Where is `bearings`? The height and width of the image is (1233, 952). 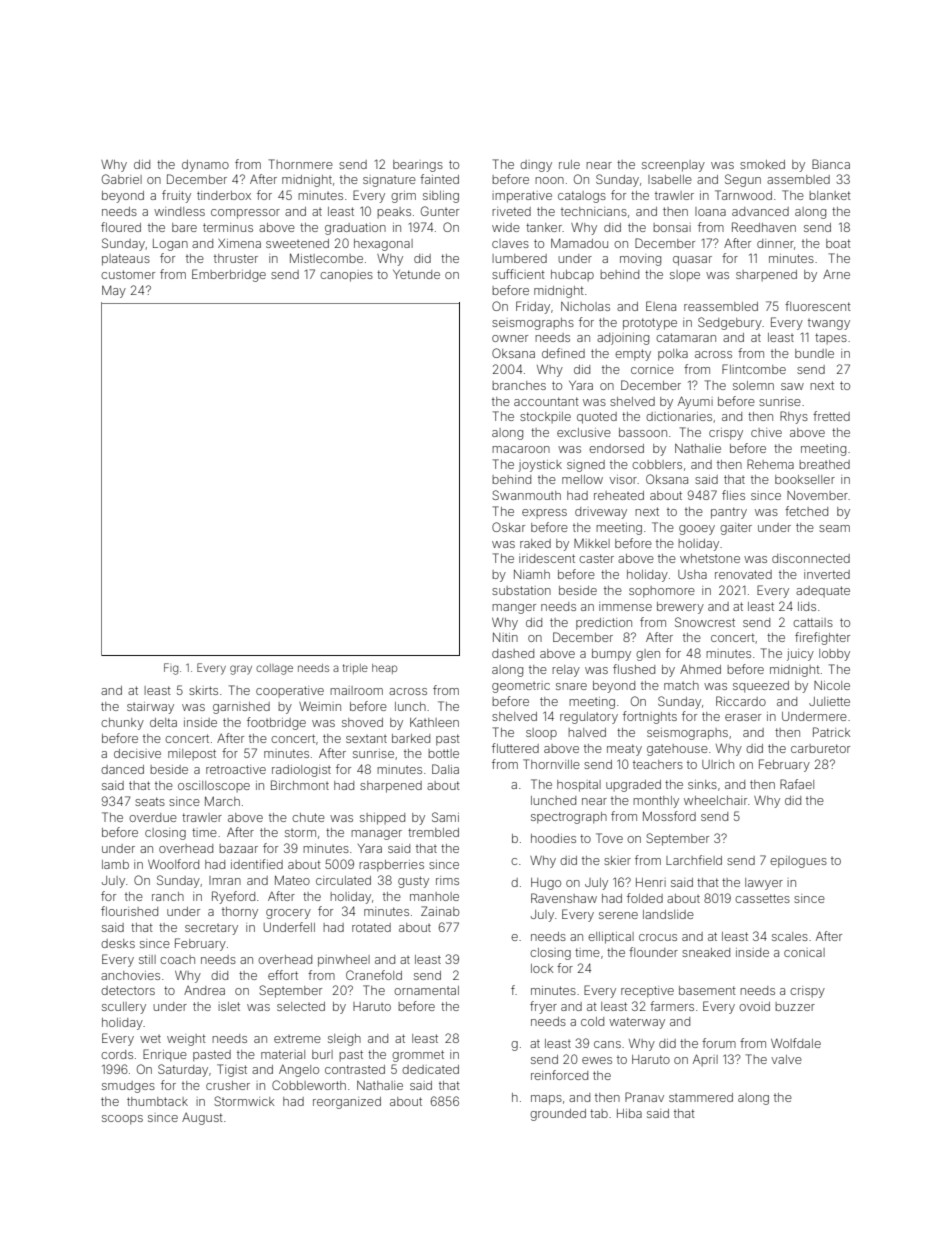 bearings is located at coordinates (418, 166).
